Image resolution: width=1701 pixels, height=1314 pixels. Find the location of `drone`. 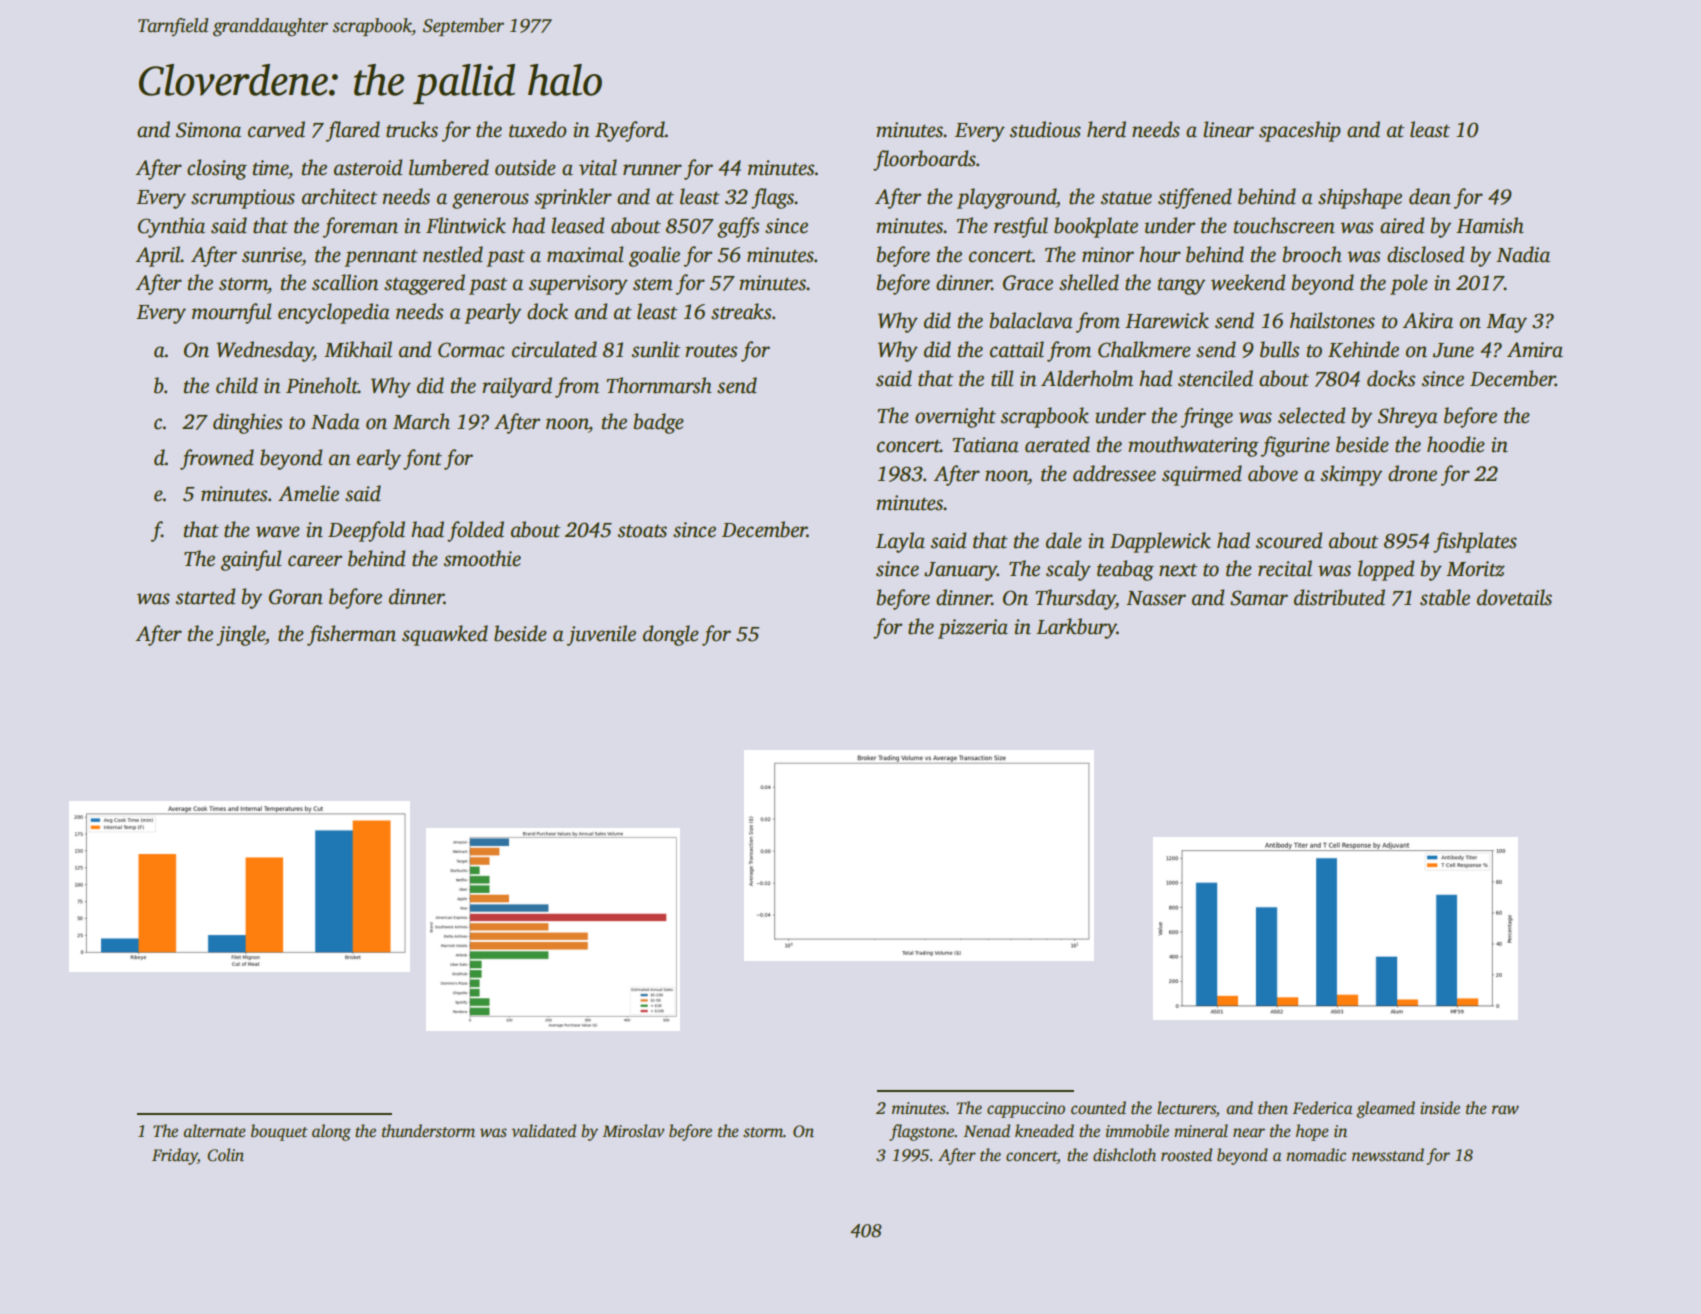

drone is located at coordinates (1412, 473).
